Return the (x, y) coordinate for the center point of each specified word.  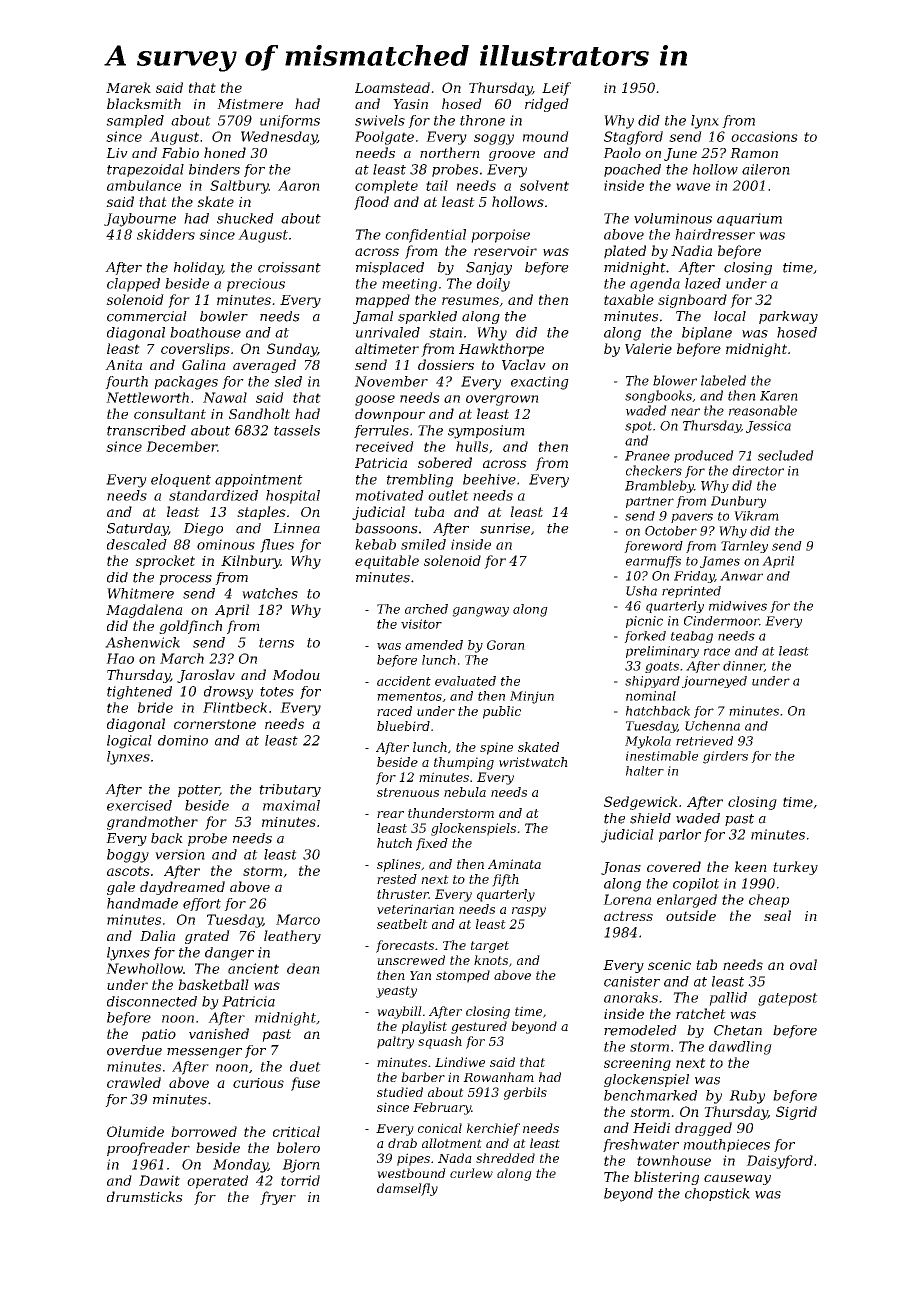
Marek (128, 87)
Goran (506, 645)
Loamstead (392, 87)
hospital (293, 497)
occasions (764, 136)
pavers (692, 518)
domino (183, 740)
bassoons (386, 528)
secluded (786, 455)
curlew (471, 1173)
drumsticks (145, 1196)
